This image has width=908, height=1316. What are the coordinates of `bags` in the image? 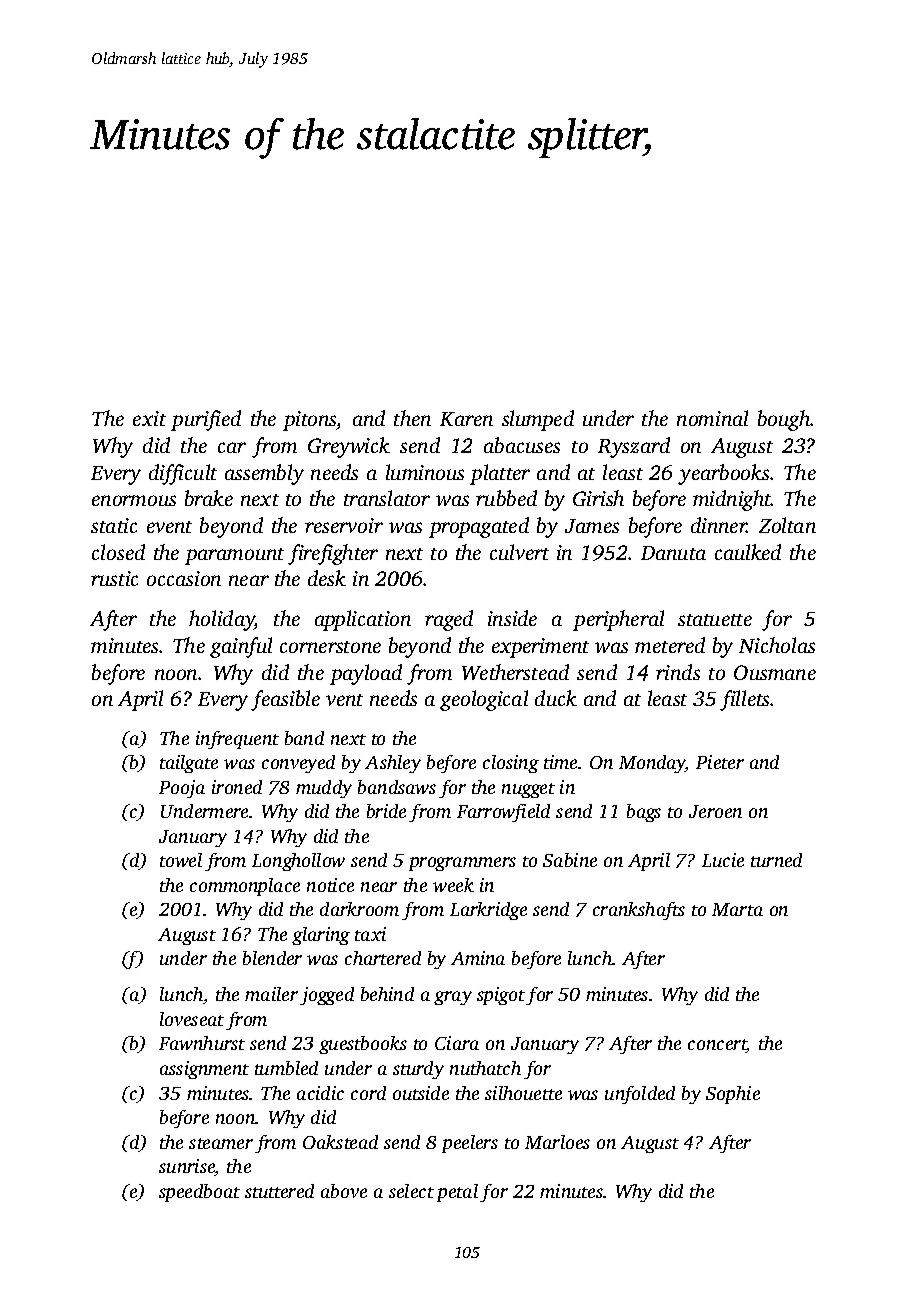 It's located at (644, 813).
